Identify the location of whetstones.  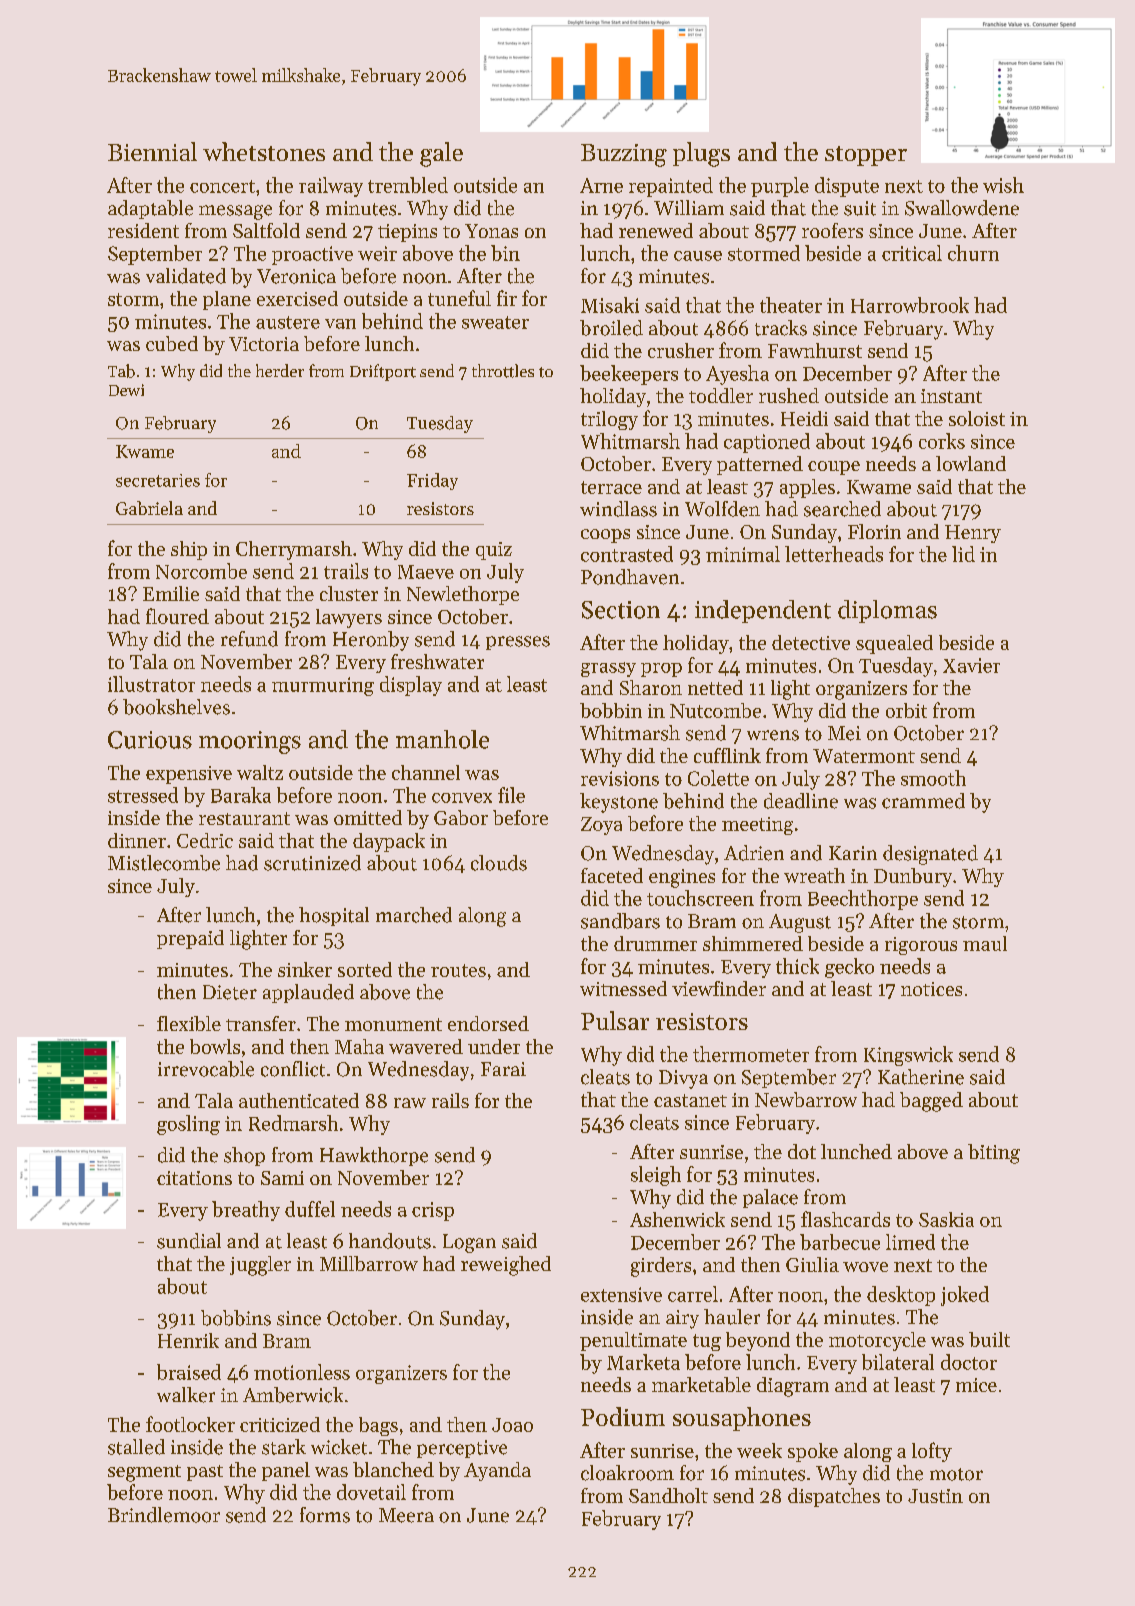
(264, 151).
